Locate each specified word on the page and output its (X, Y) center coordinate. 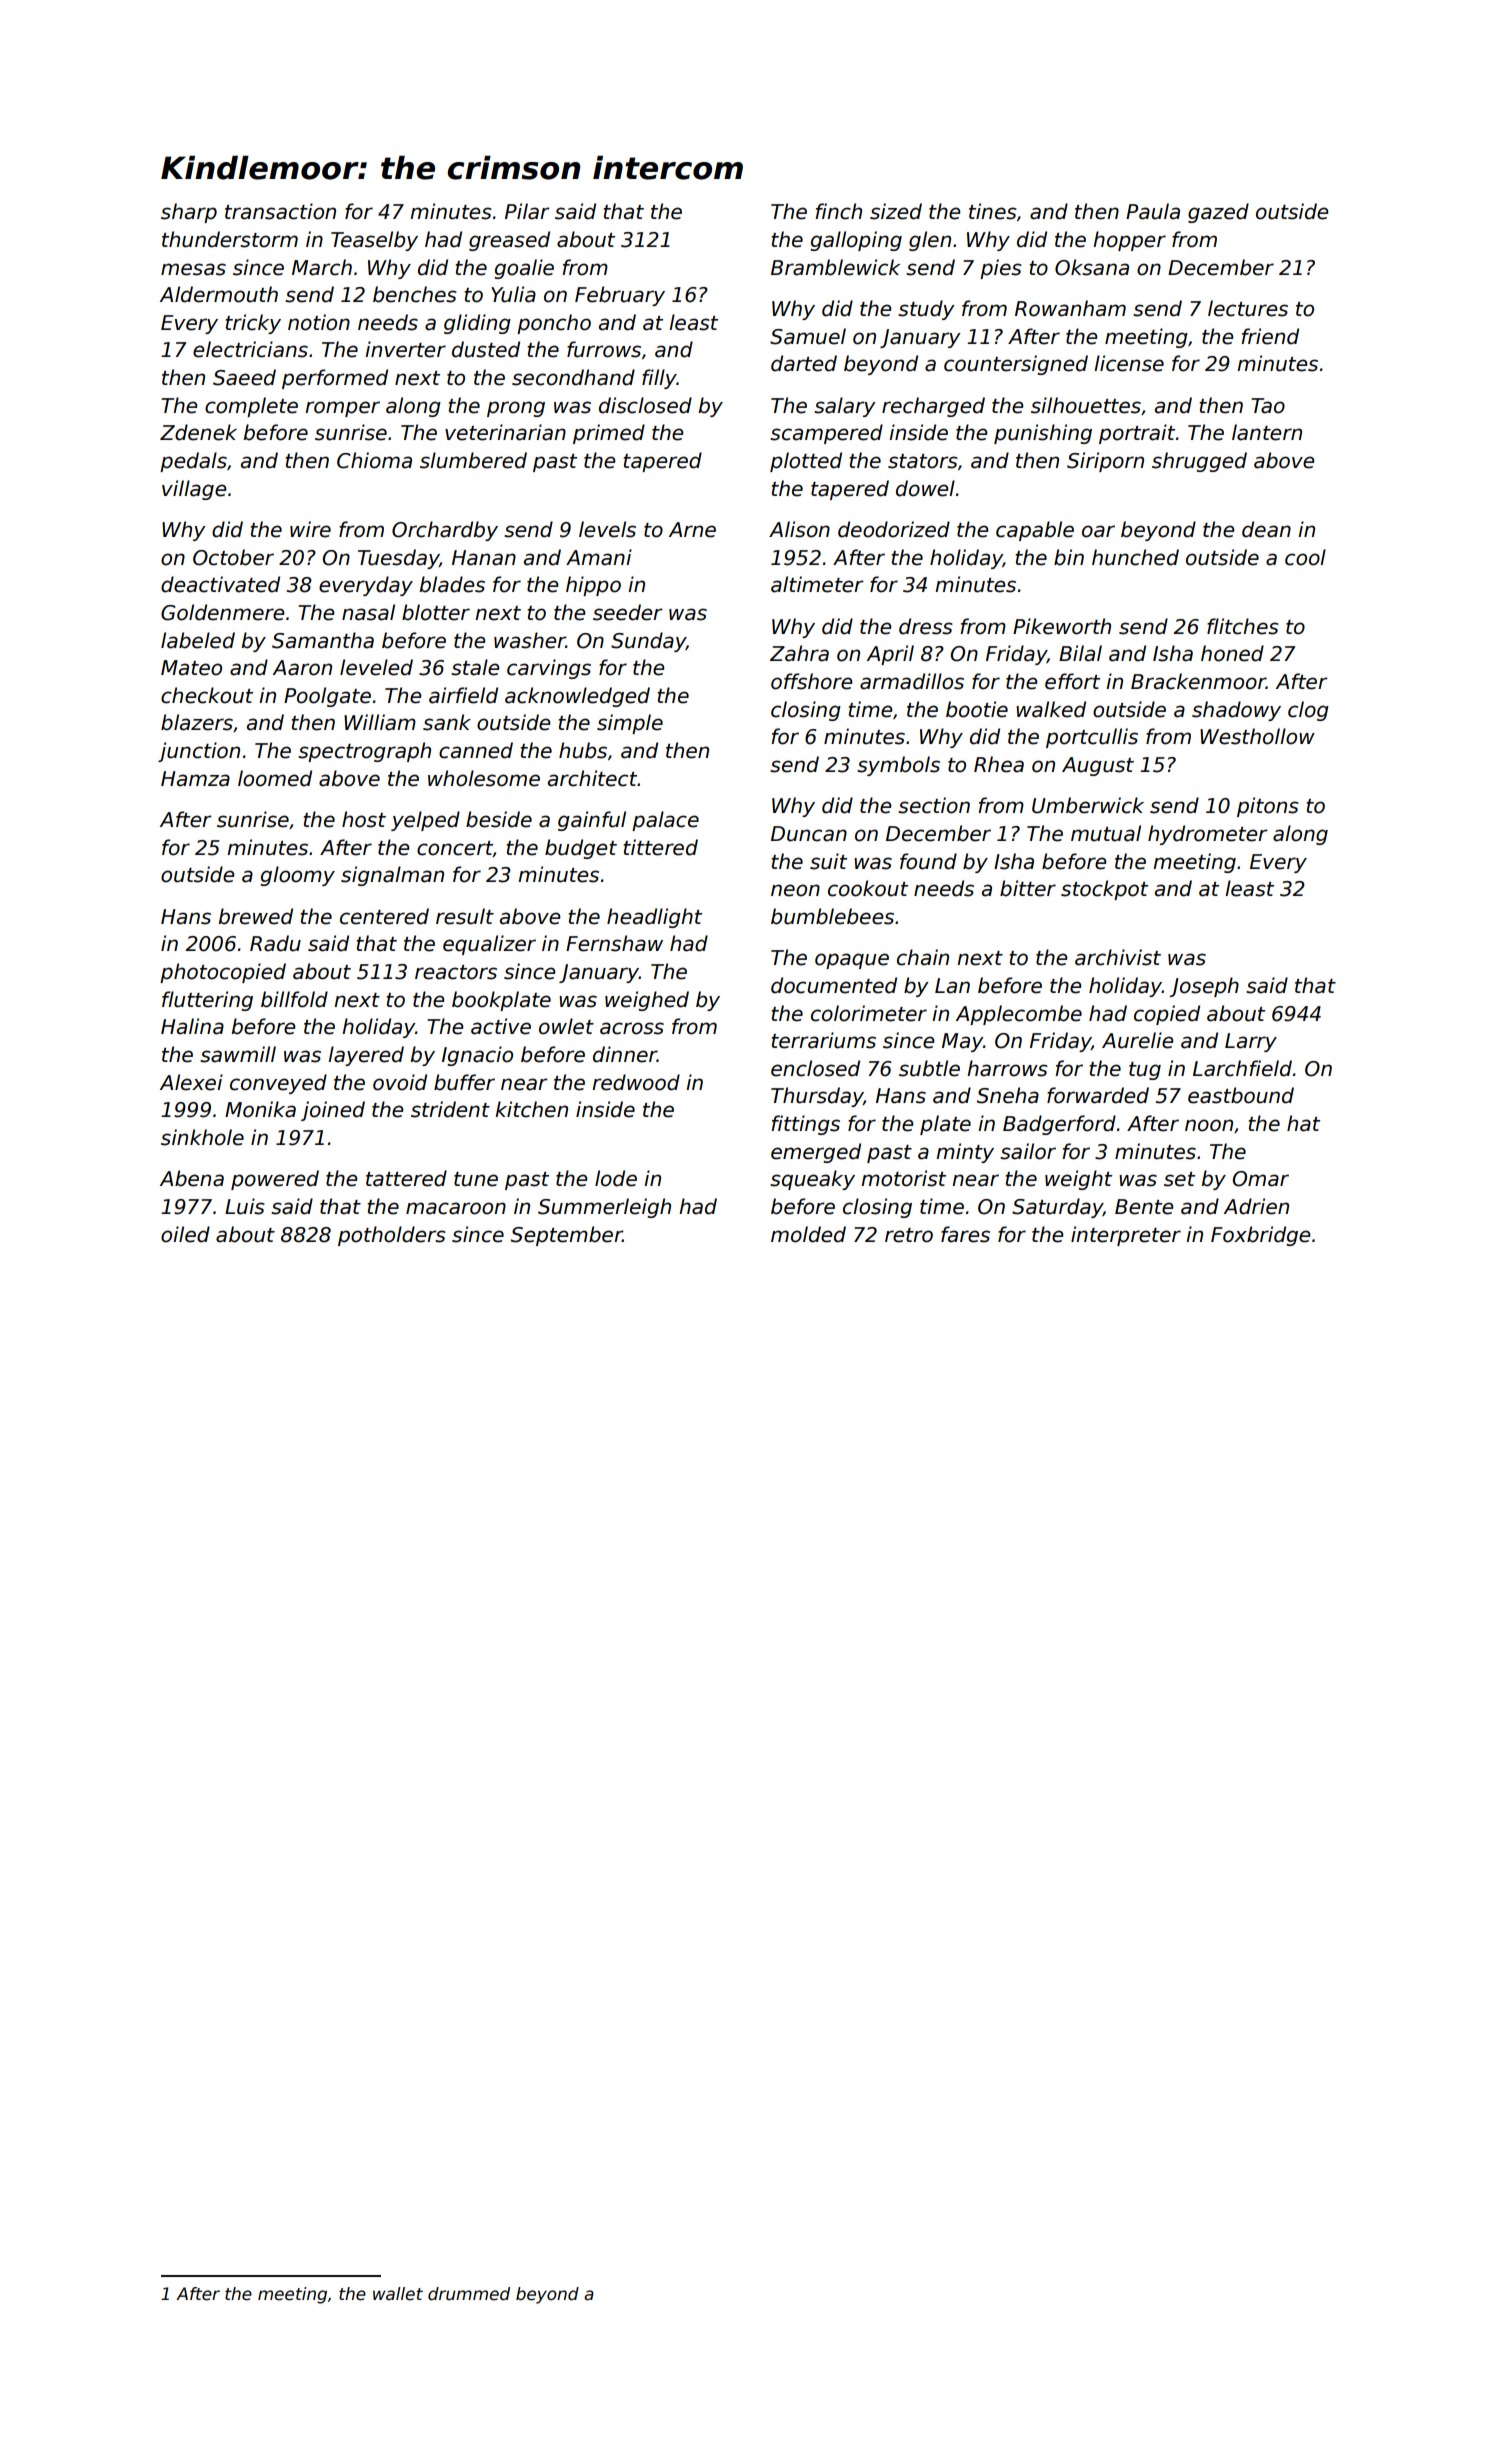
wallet (398, 2294)
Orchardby (445, 531)
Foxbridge (1260, 1236)
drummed (469, 2294)
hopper (1129, 241)
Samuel (808, 336)
